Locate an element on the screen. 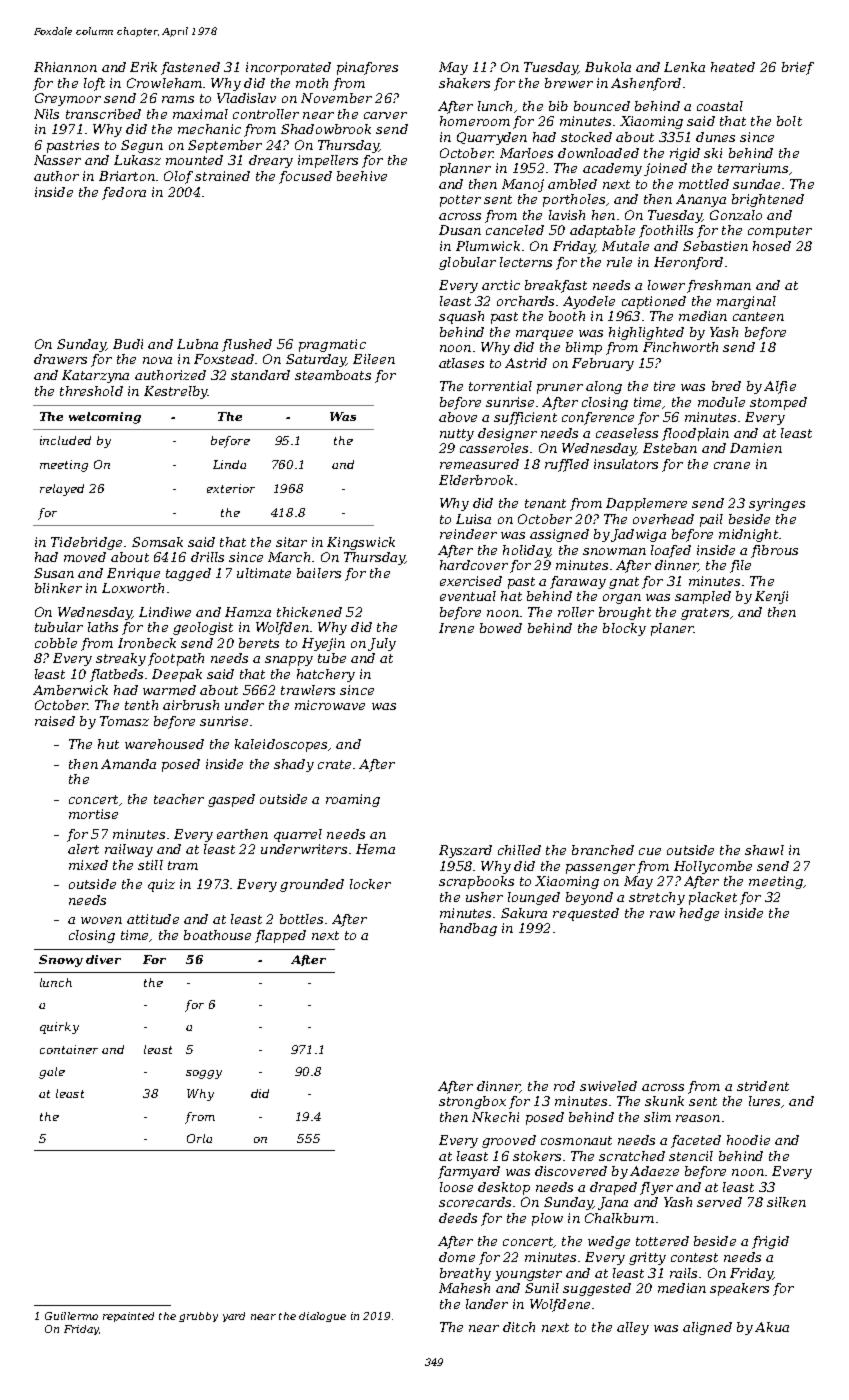 The image size is (849, 1400). brief is located at coordinates (798, 68).
